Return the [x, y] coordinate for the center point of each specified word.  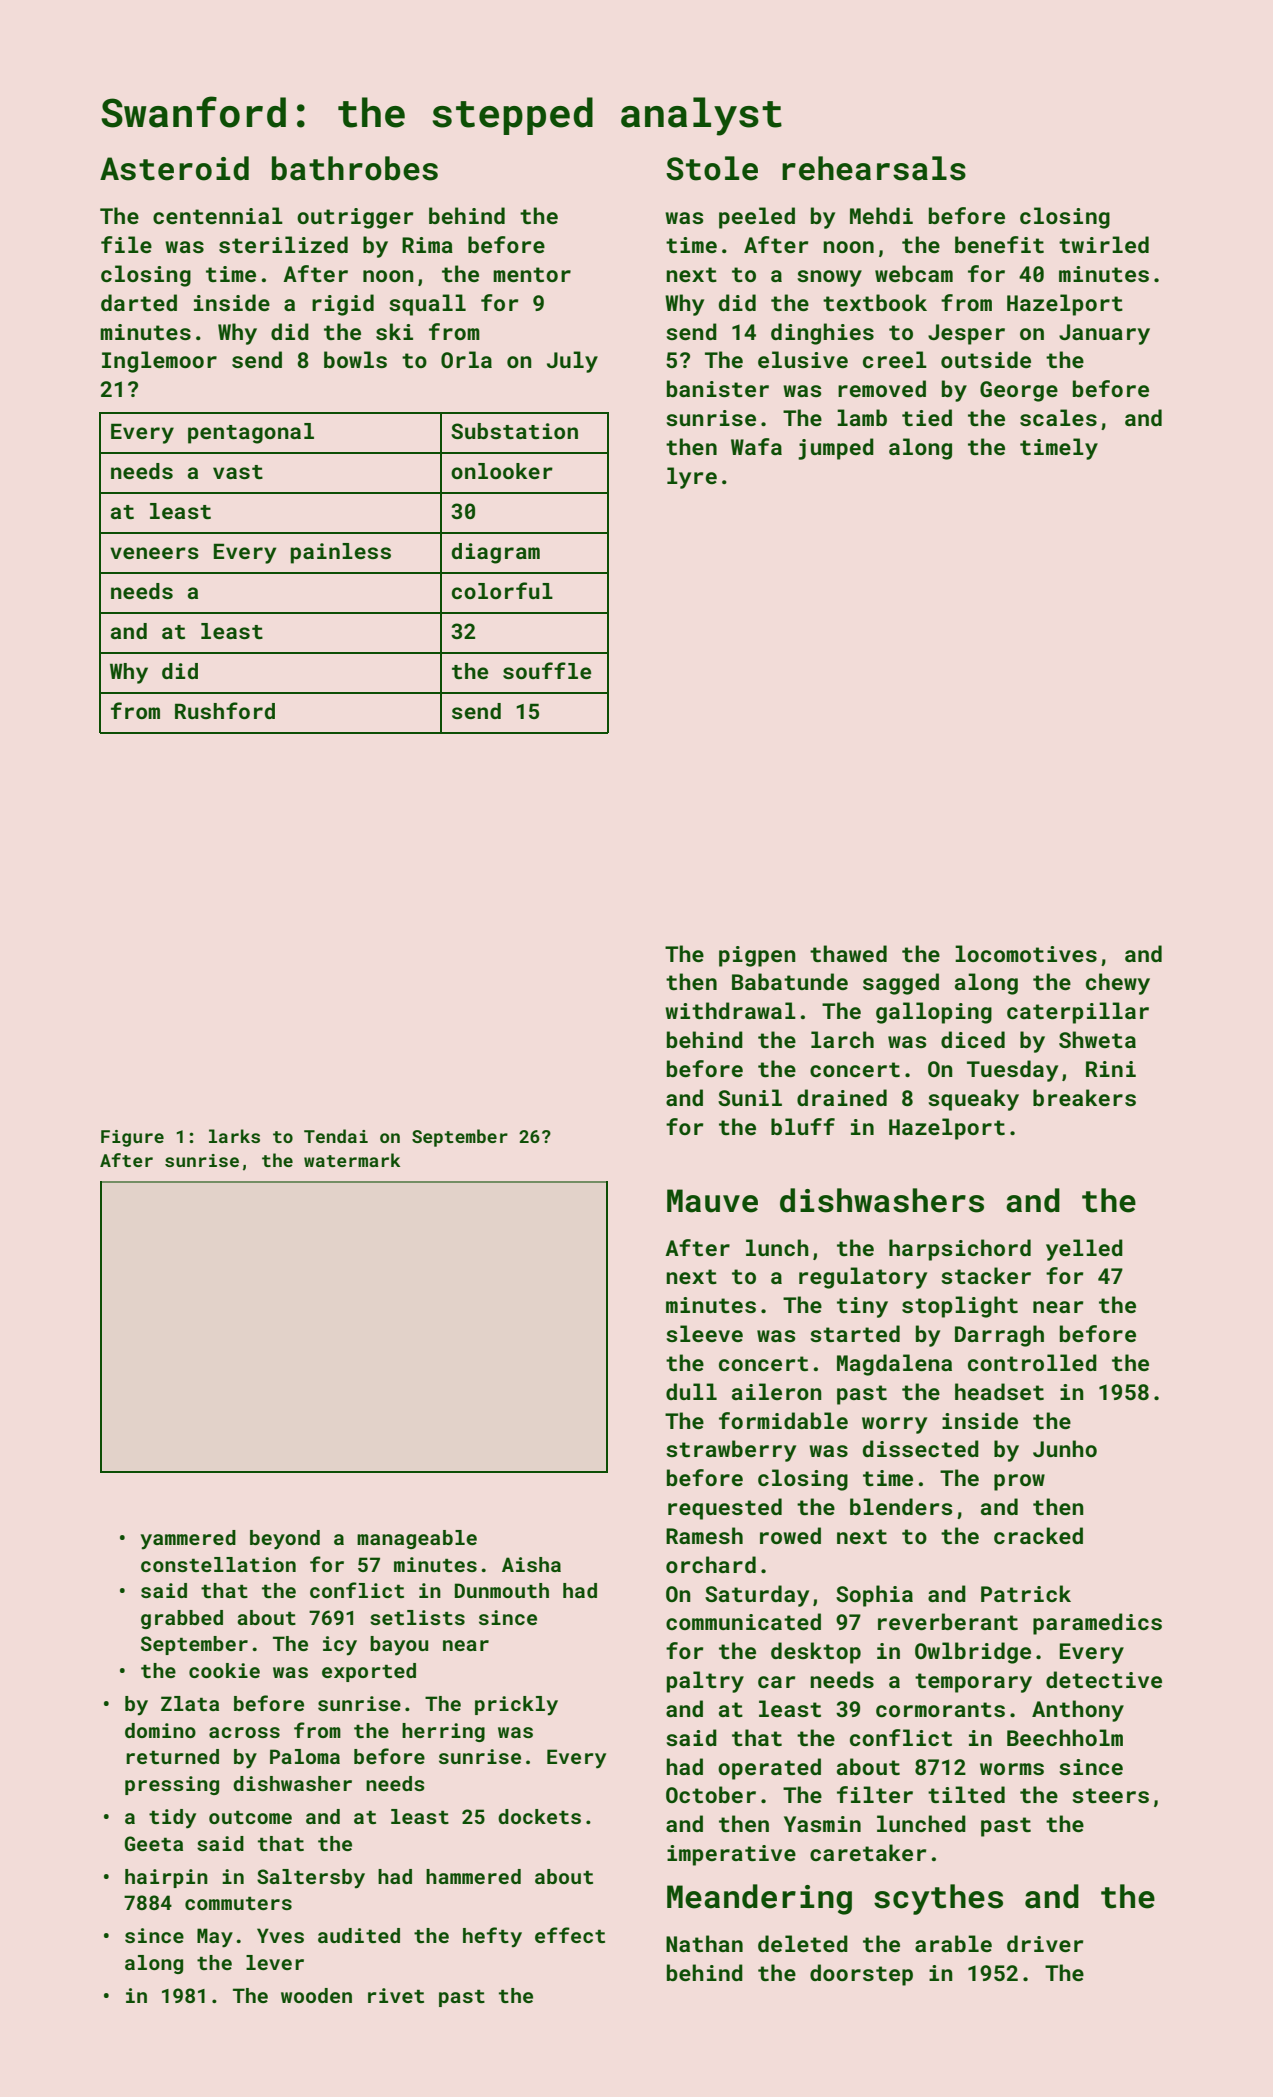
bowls [355, 359]
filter [875, 1794]
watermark [352, 1160]
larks [234, 1136]
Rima [427, 245]
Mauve [712, 1201]
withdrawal [730, 1010]
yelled [1084, 1250]
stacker [986, 1275]
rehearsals [874, 168]
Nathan [704, 1943]
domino [160, 1730]
